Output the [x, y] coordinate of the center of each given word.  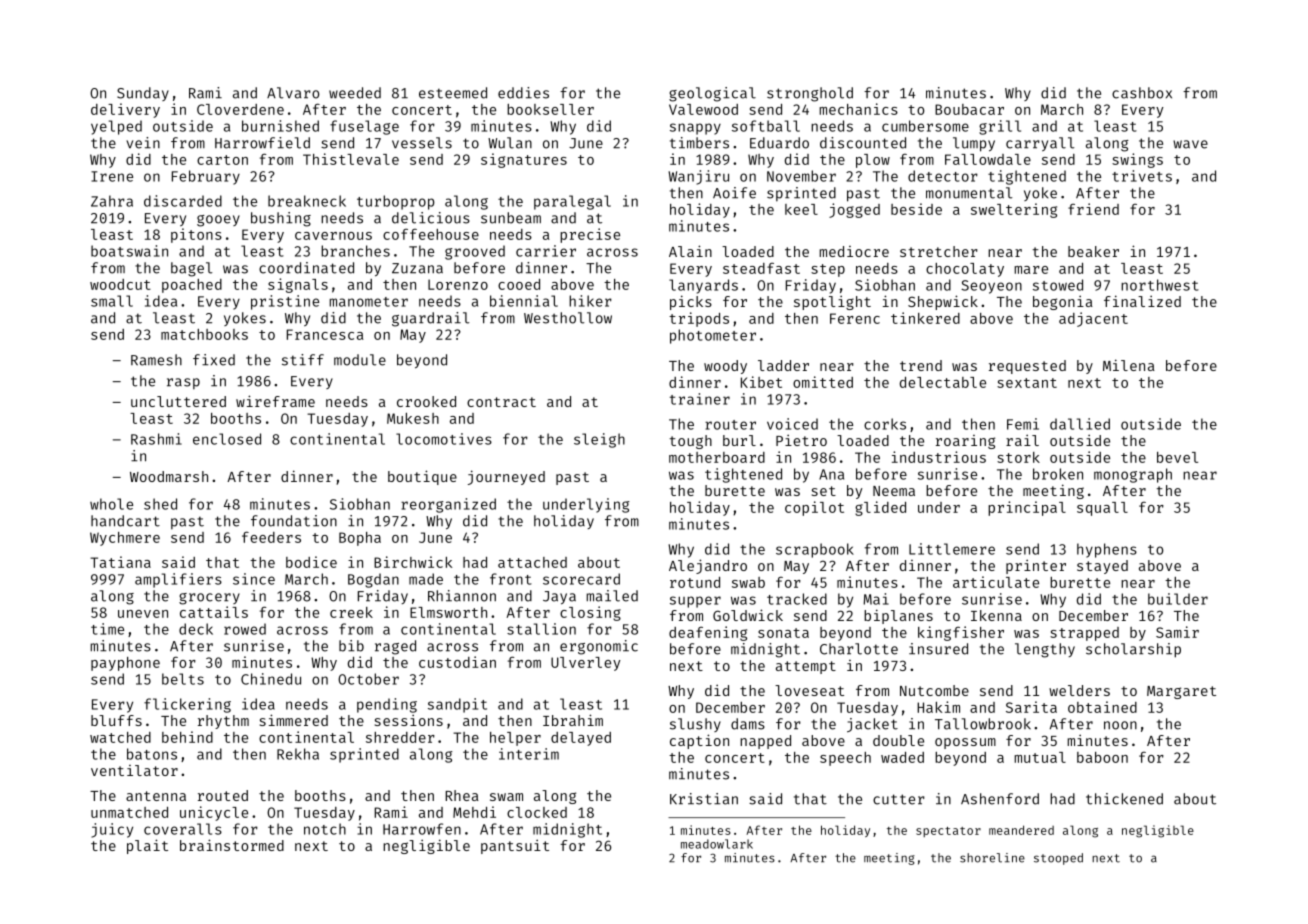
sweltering [1014, 210]
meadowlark [717, 844]
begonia [1063, 302]
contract [501, 402]
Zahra [112, 201]
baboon [1102, 757]
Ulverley [586, 664]
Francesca [325, 334]
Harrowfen [422, 829]
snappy [695, 129]
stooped [1058, 859]
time [107, 629]
